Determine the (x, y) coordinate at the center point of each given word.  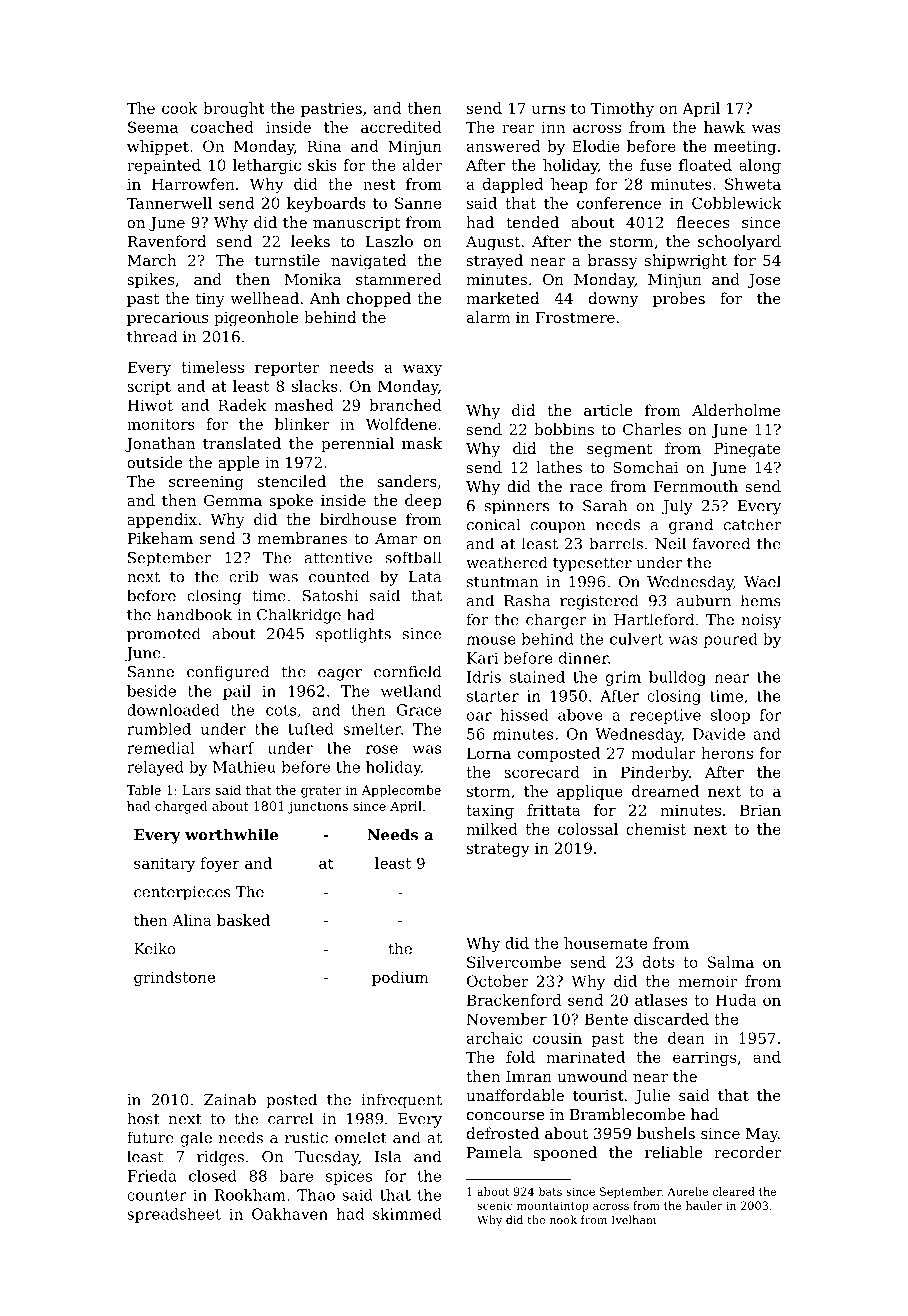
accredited (401, 127)
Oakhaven (290, 1214)
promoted (164, 635)
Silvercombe (514, 962)
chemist (656, 829)
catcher (753, 524)
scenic (495, 1205)
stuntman (502, 582)
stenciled (291, 481)
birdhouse (358, 519)
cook (179, 108)
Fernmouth (696, 486)
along (760, 166)
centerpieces (182, 893)
